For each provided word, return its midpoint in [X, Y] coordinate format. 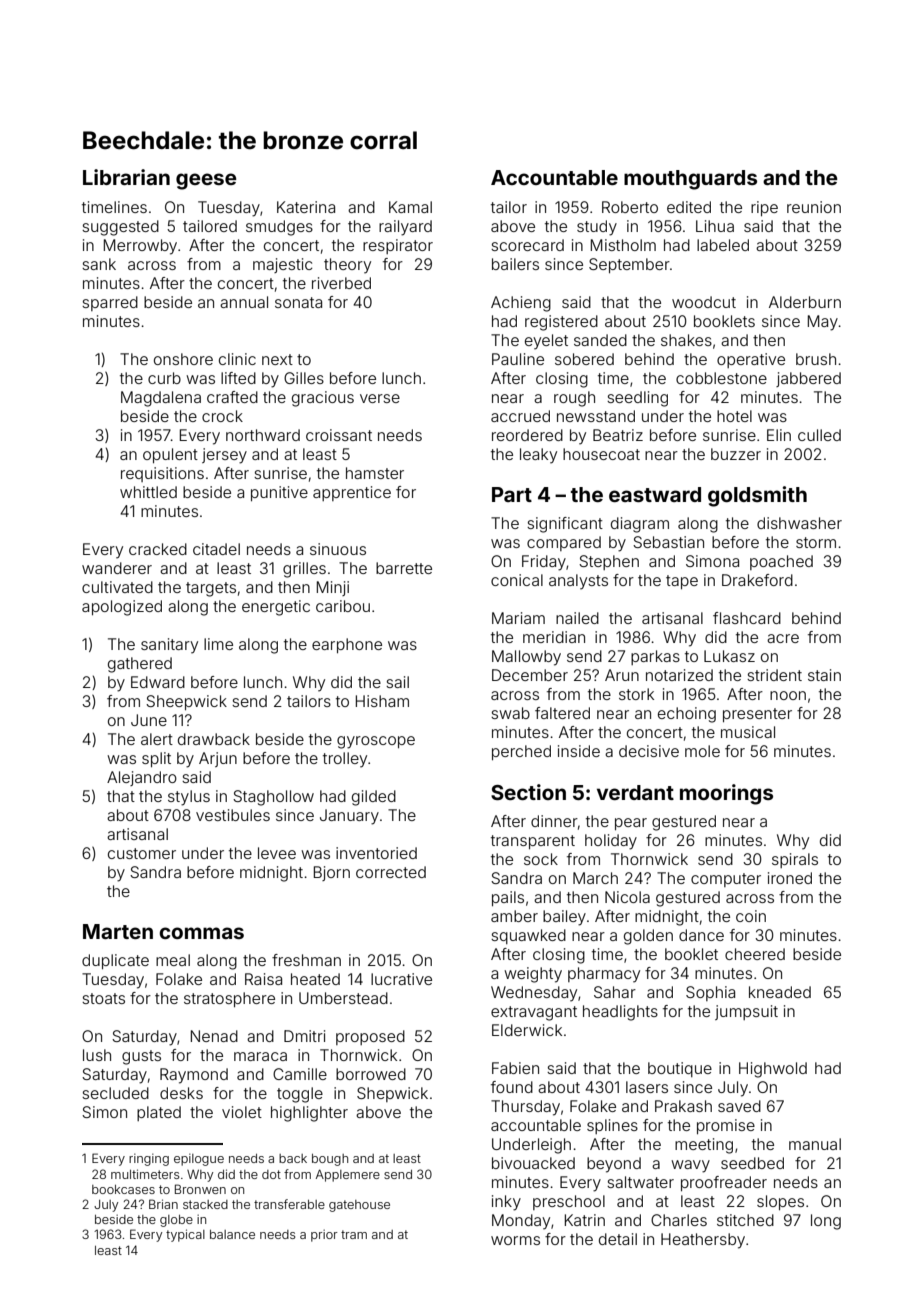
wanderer [117, 568]
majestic [282, 265]
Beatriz [618, 435]
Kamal [410, 207]
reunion [814, 207]
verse [380, 398]
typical [185, 1235]
